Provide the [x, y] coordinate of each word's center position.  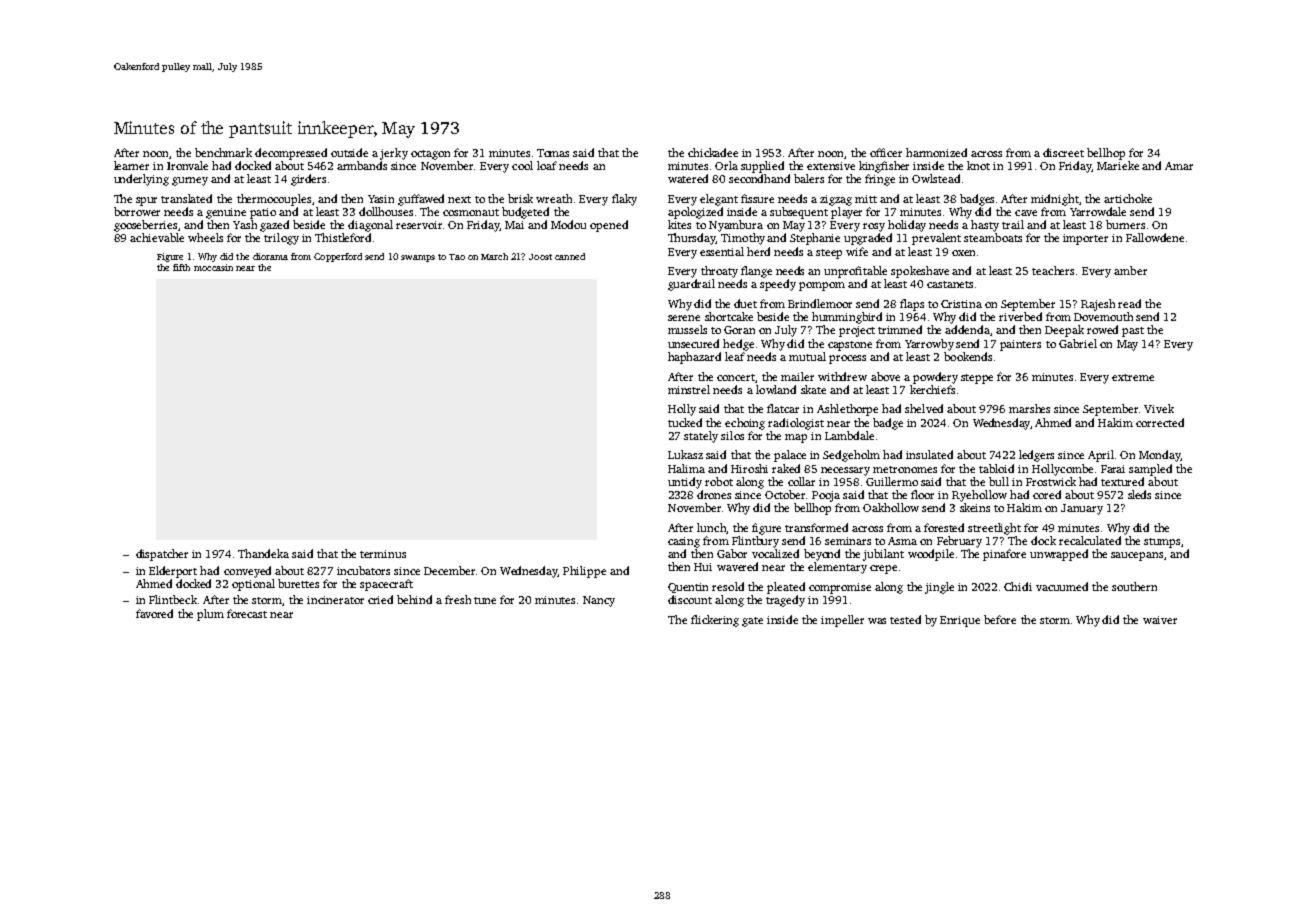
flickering [715, 621]
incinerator [335, 600]
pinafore [1004, 555]
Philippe [584, 572]
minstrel [689, 389]
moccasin [213, 267]
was [877, 621]
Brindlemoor [820, 303]
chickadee [713, 152]
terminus [383, 554]
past [1133, 332]
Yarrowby [929, 345]
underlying [141, 180]
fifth [181, 267]
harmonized [936, 152]
